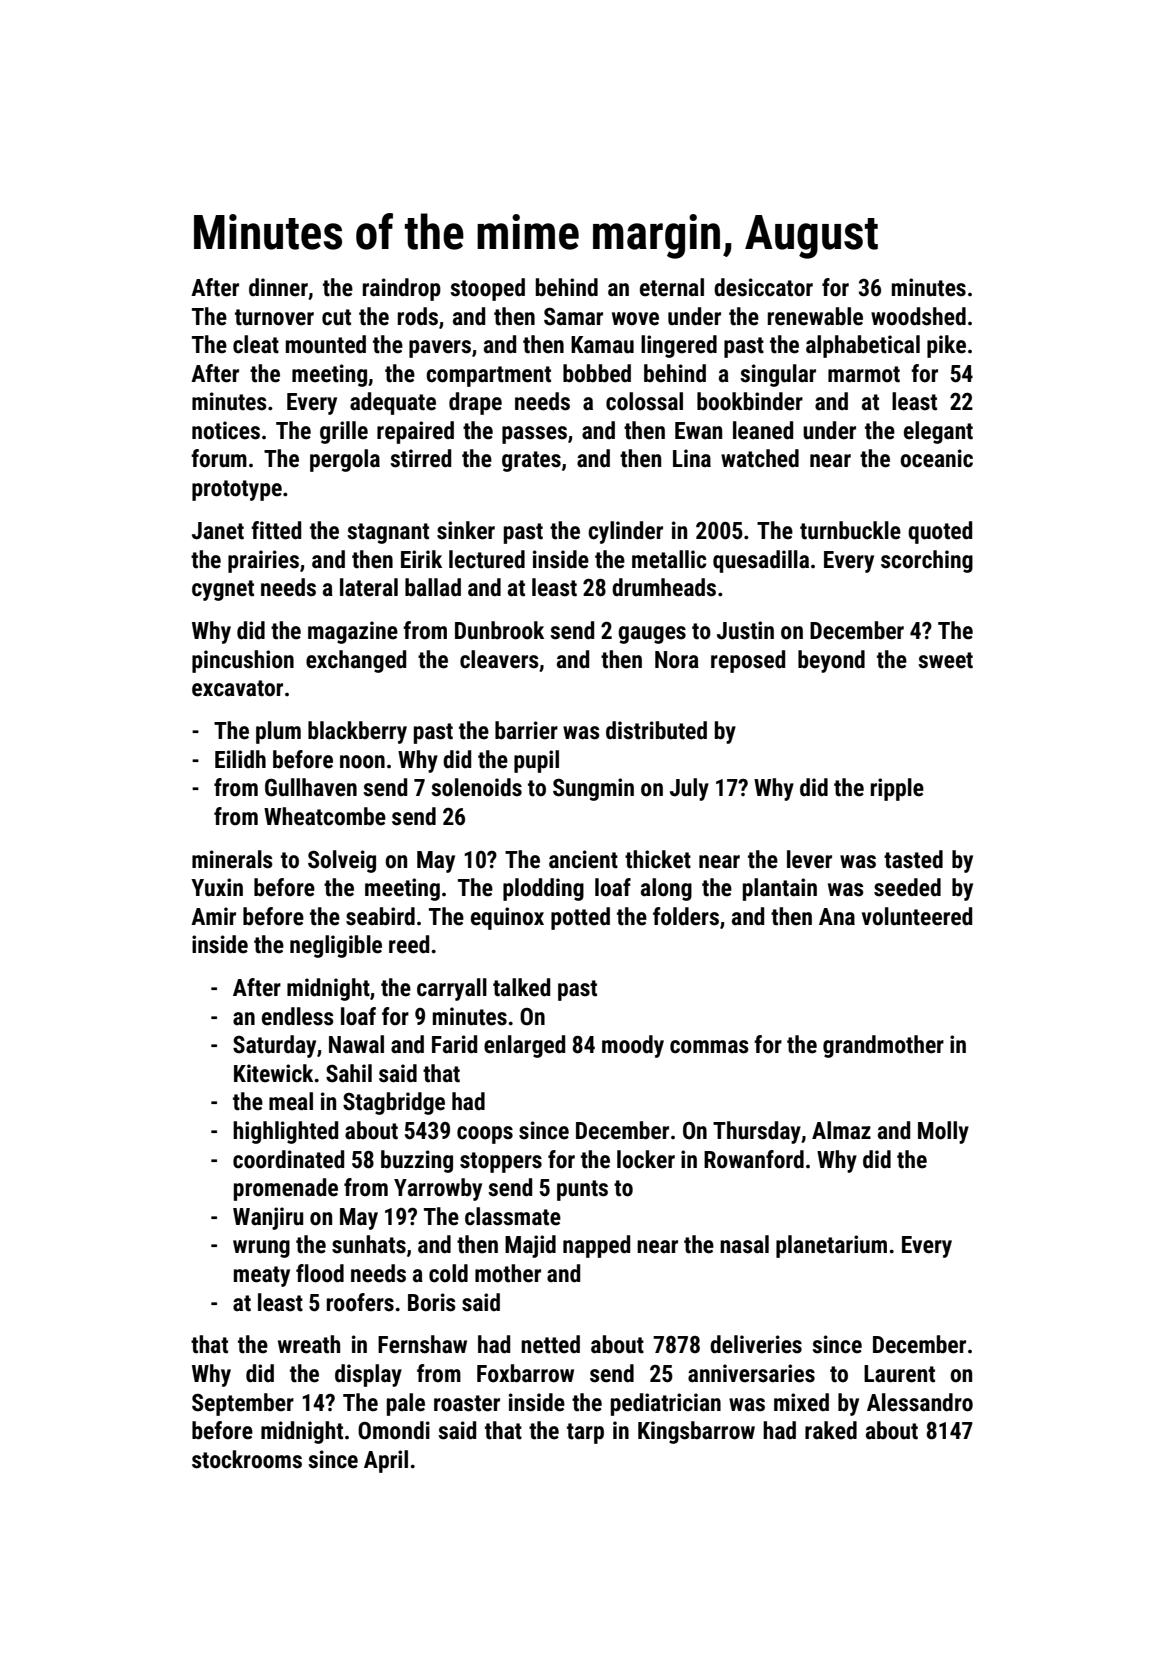 The height and width of the page is (1654, 1165). I want to click on pike, so click(946, 346).
